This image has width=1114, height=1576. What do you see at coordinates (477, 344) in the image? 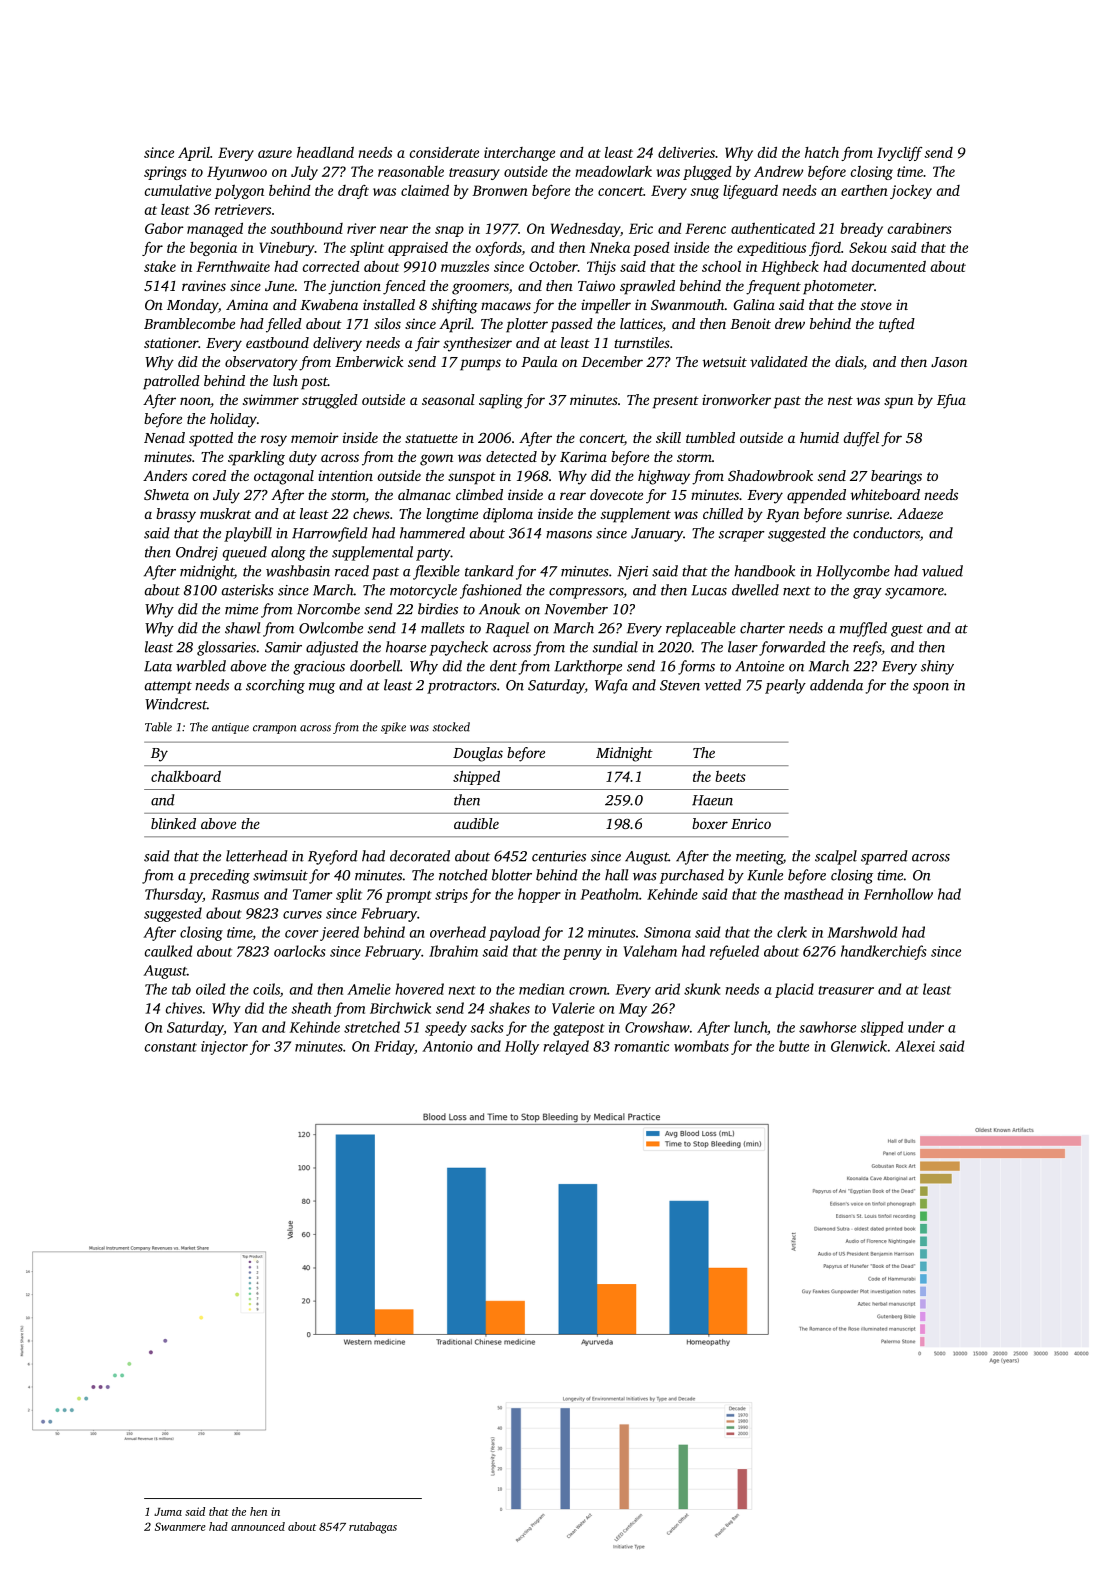
I see `synthesizer` at bounding box center [477, 344].
